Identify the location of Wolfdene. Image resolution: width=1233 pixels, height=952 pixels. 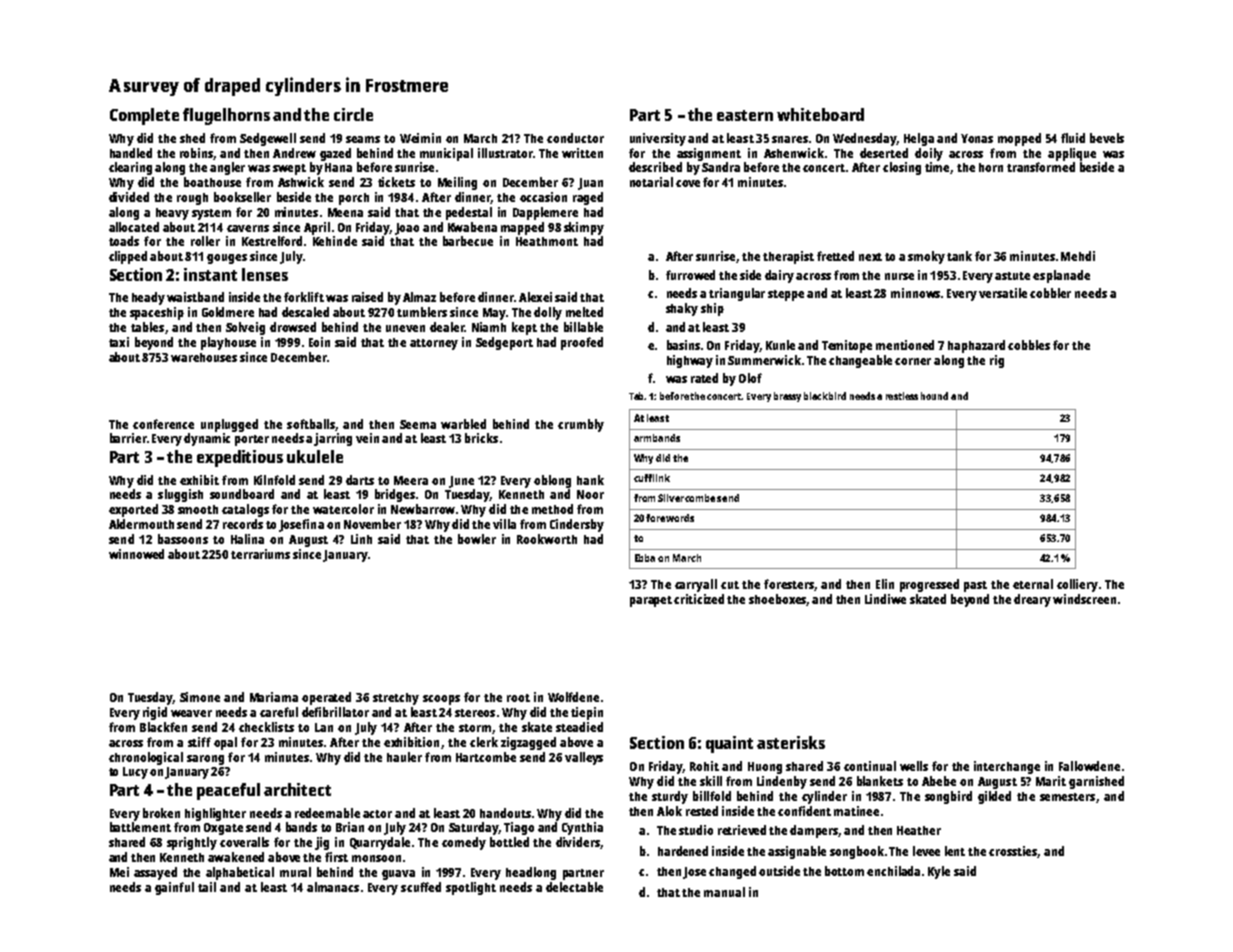
(573, 697).
